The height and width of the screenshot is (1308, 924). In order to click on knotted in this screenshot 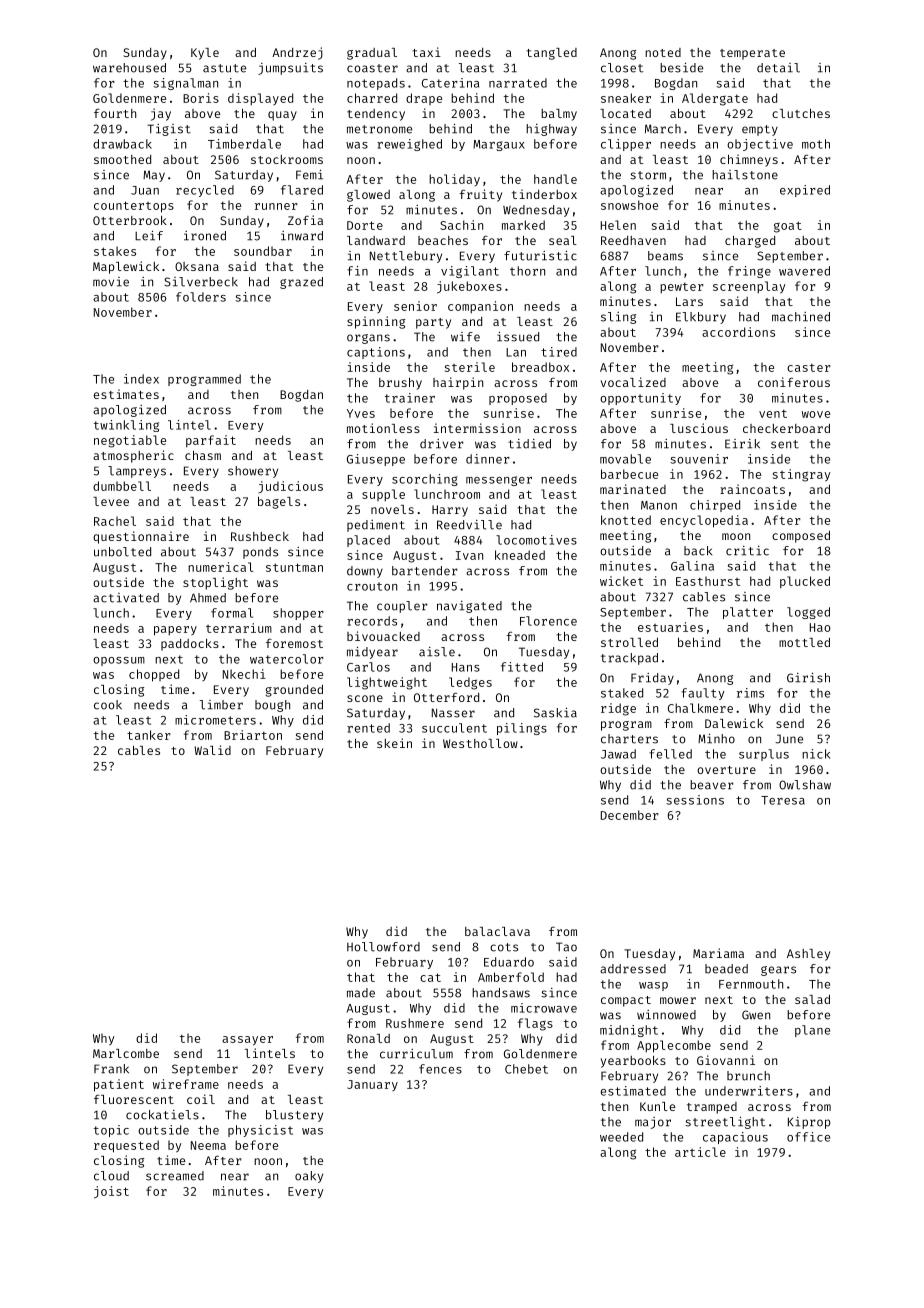, I will do `click(626, 520)`.
